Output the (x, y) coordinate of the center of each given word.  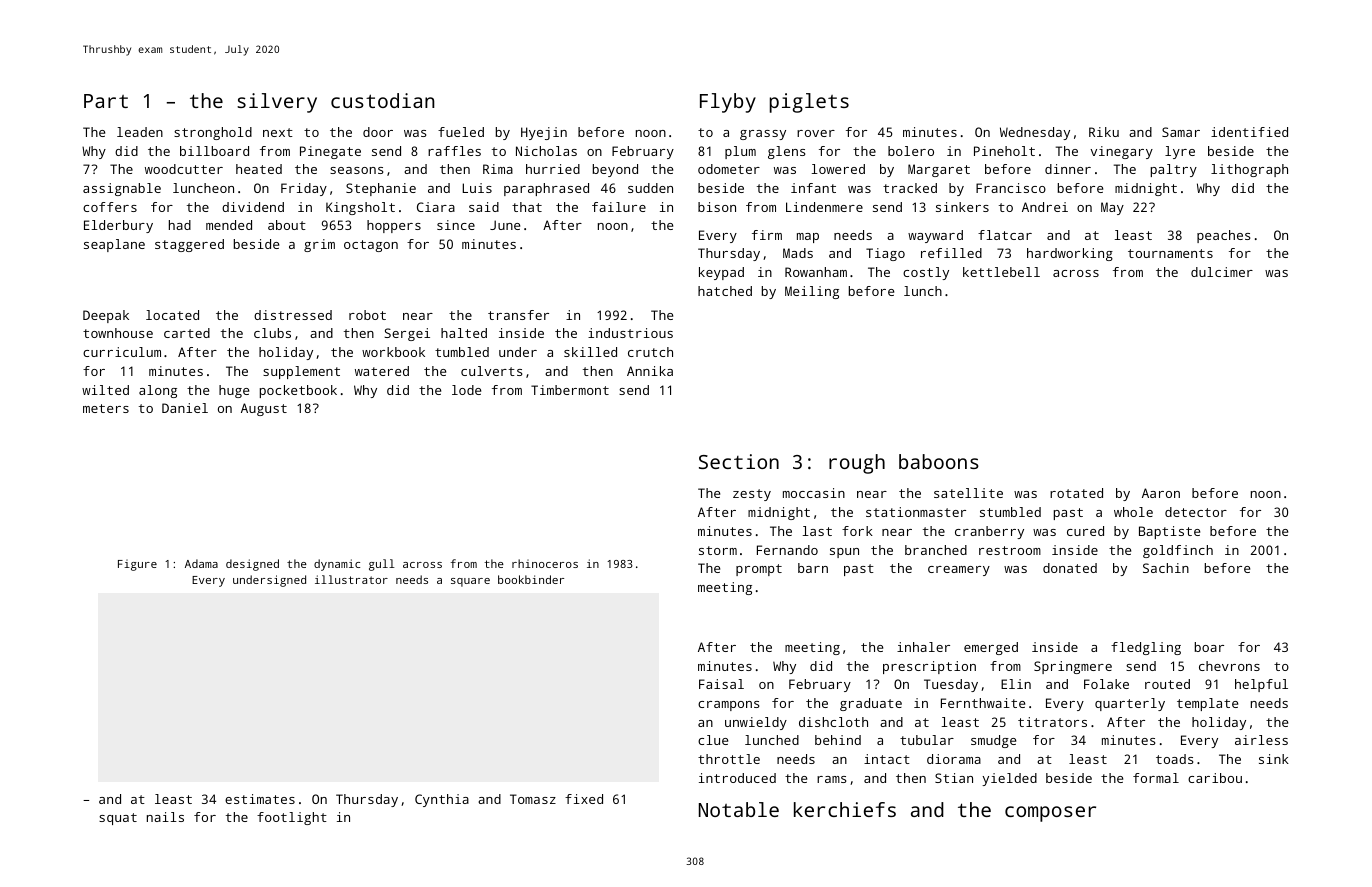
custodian (383, 100)
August (264, 409)
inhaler (923, 647)
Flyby (728, 103)
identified (1249, 132)
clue (713, 740)
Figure (137, 565)
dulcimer (1222, 272)
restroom (1010, 550)
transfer (518, 315)
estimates (260, 799)
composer (1050, 814)
